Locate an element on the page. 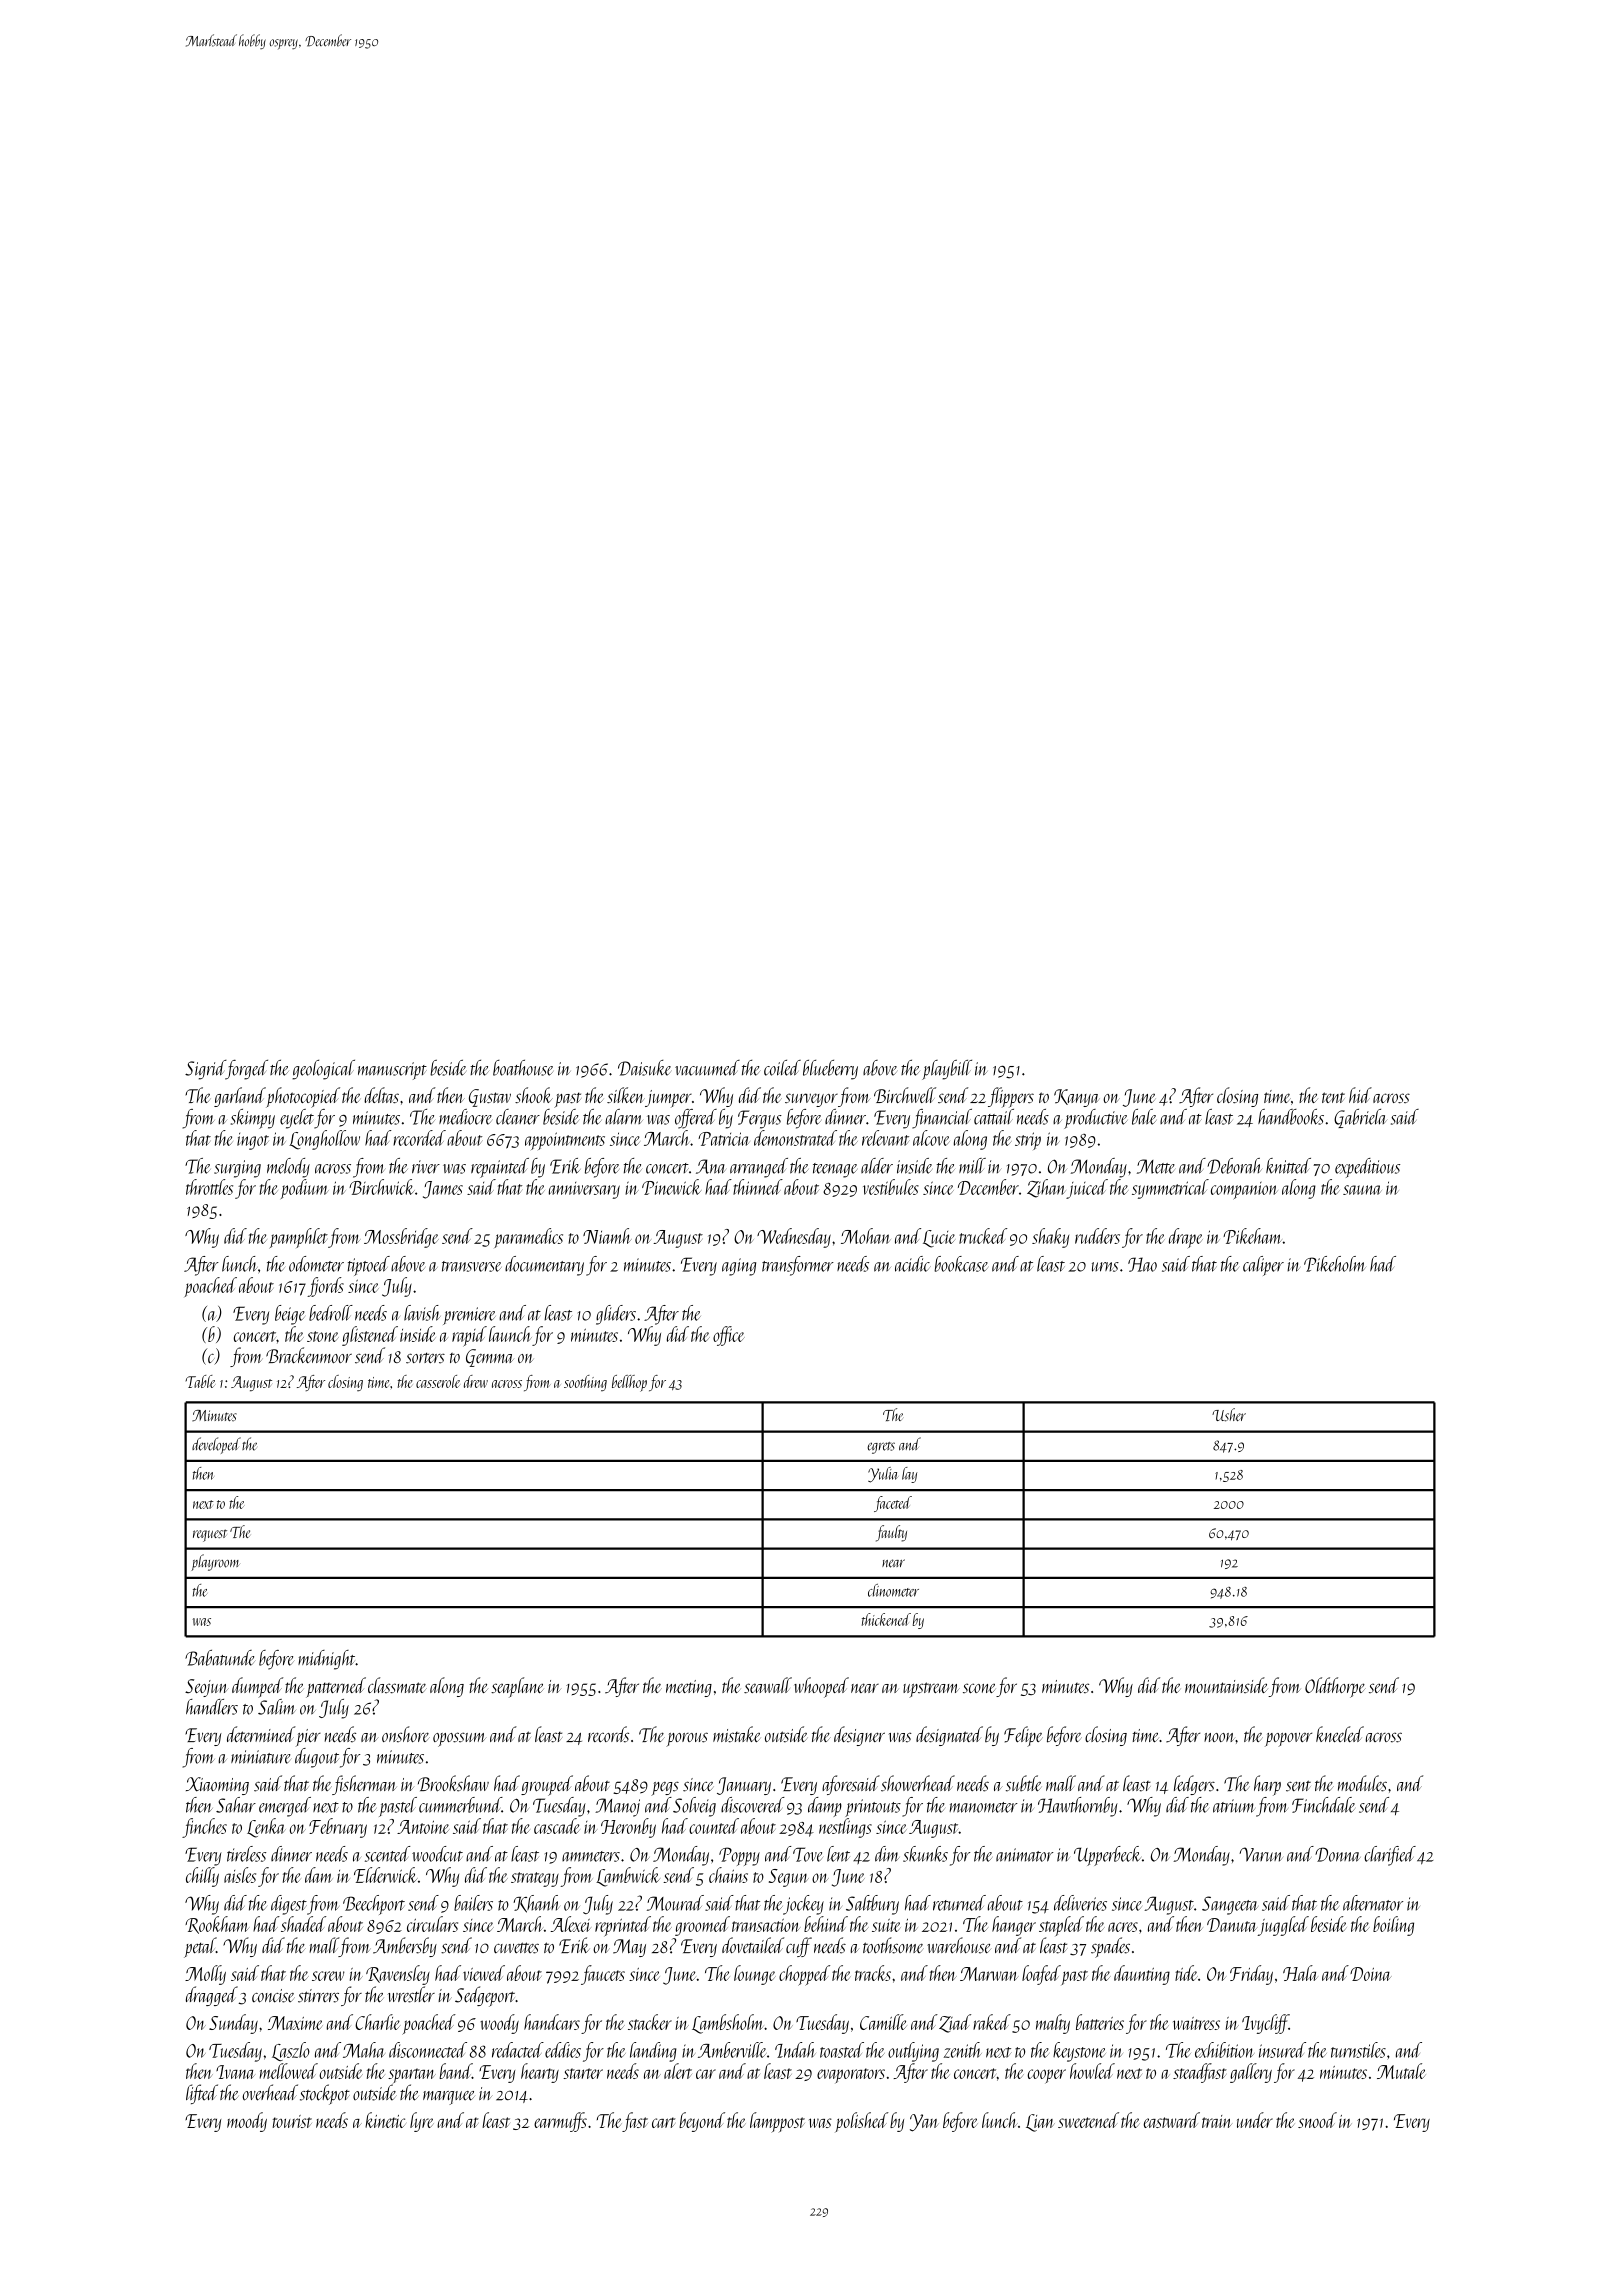 This image has width=1620, height=2292. beyond is located at coordinates (702, 2122).
